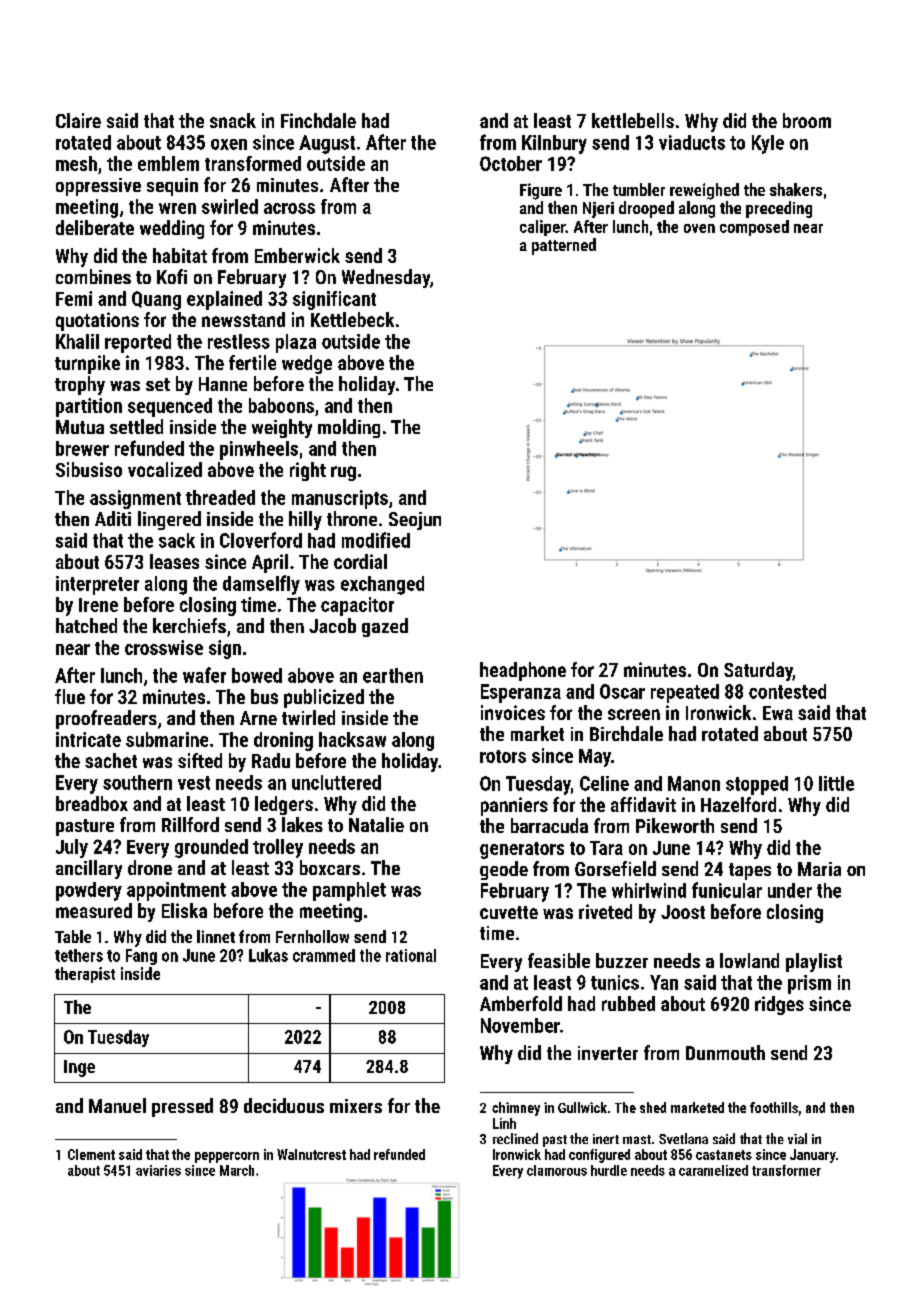 This image has height=1311, width=924. What do you see at coordinates (807, 120) in the image?
I see `broom` at bounding box center [807, 120].
